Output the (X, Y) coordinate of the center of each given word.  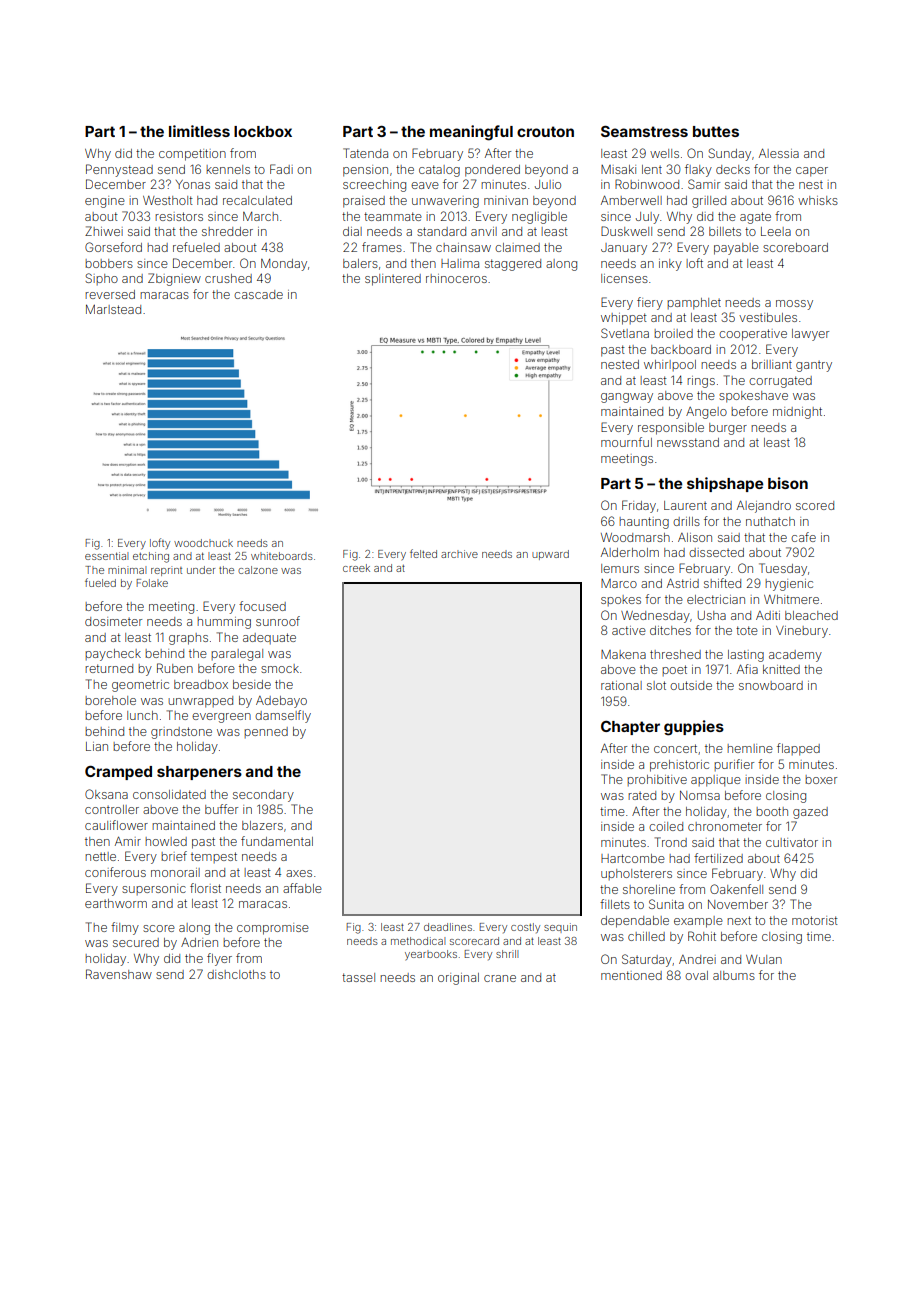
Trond (671, 842)
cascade (258, 294)
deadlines (448, 927)
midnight (797, 413)
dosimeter (113, 621)
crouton (545, 131)
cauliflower (116, 825)
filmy (125, 928)
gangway (627, 398)
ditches (670, 630)
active (629, 630)
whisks (818, 200)
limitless (199, 131)
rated (642, 795)
